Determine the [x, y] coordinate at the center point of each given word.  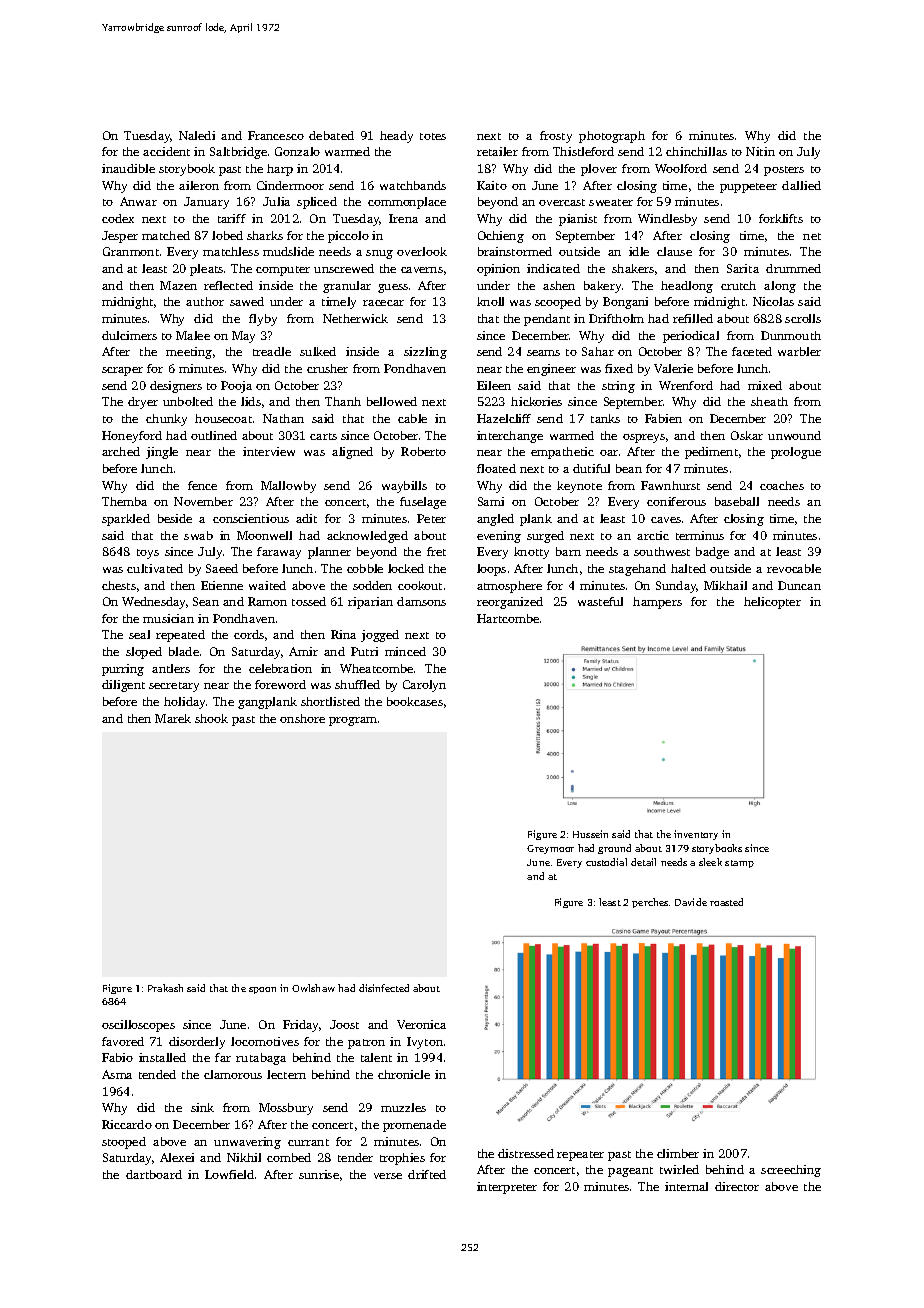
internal [686, 1186]
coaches [782, 485]
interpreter [507, 1188]
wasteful [600, 601]
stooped [124, 1143]
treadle [272, 351]
